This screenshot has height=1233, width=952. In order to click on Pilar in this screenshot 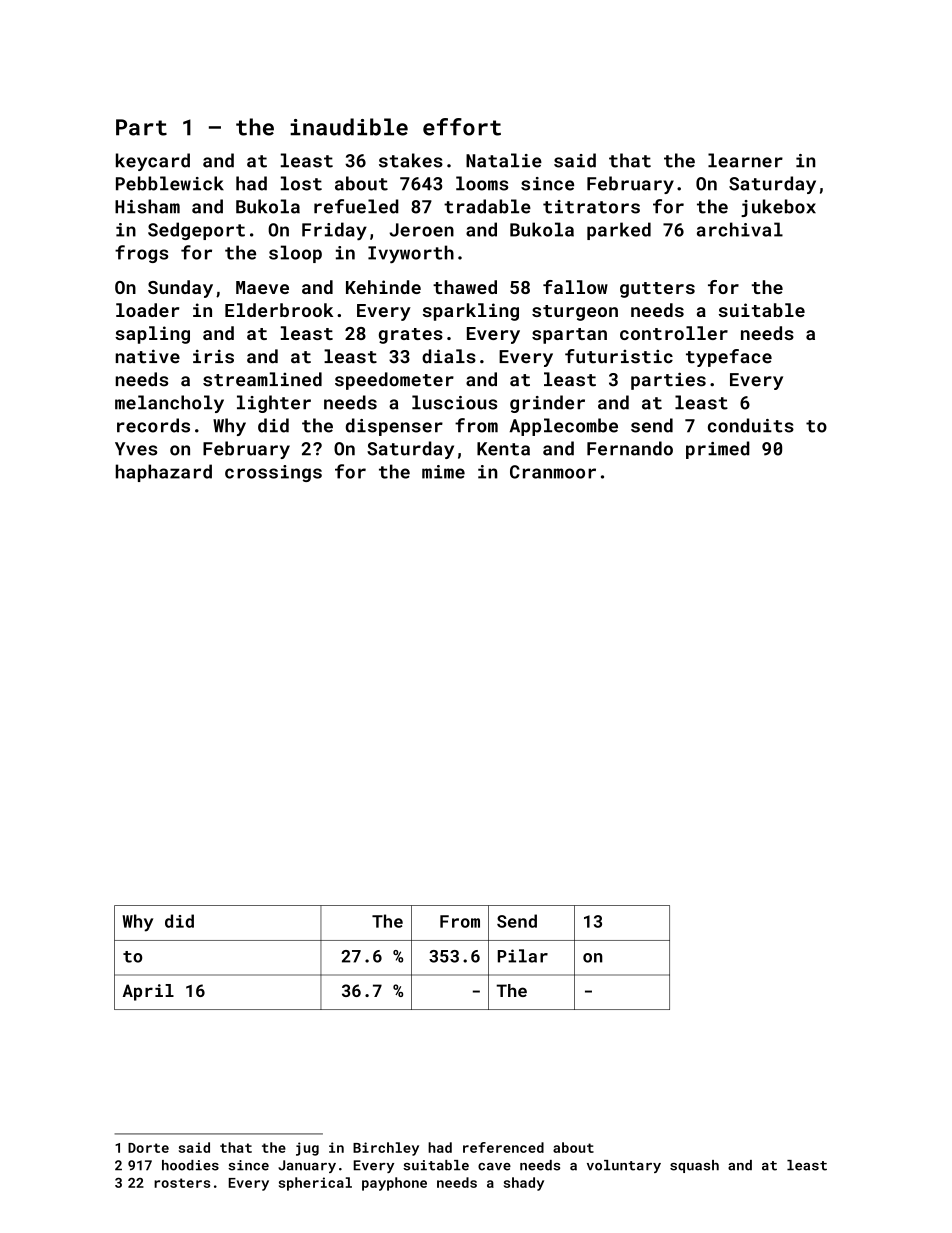, I will do `click(523, 956)`.
